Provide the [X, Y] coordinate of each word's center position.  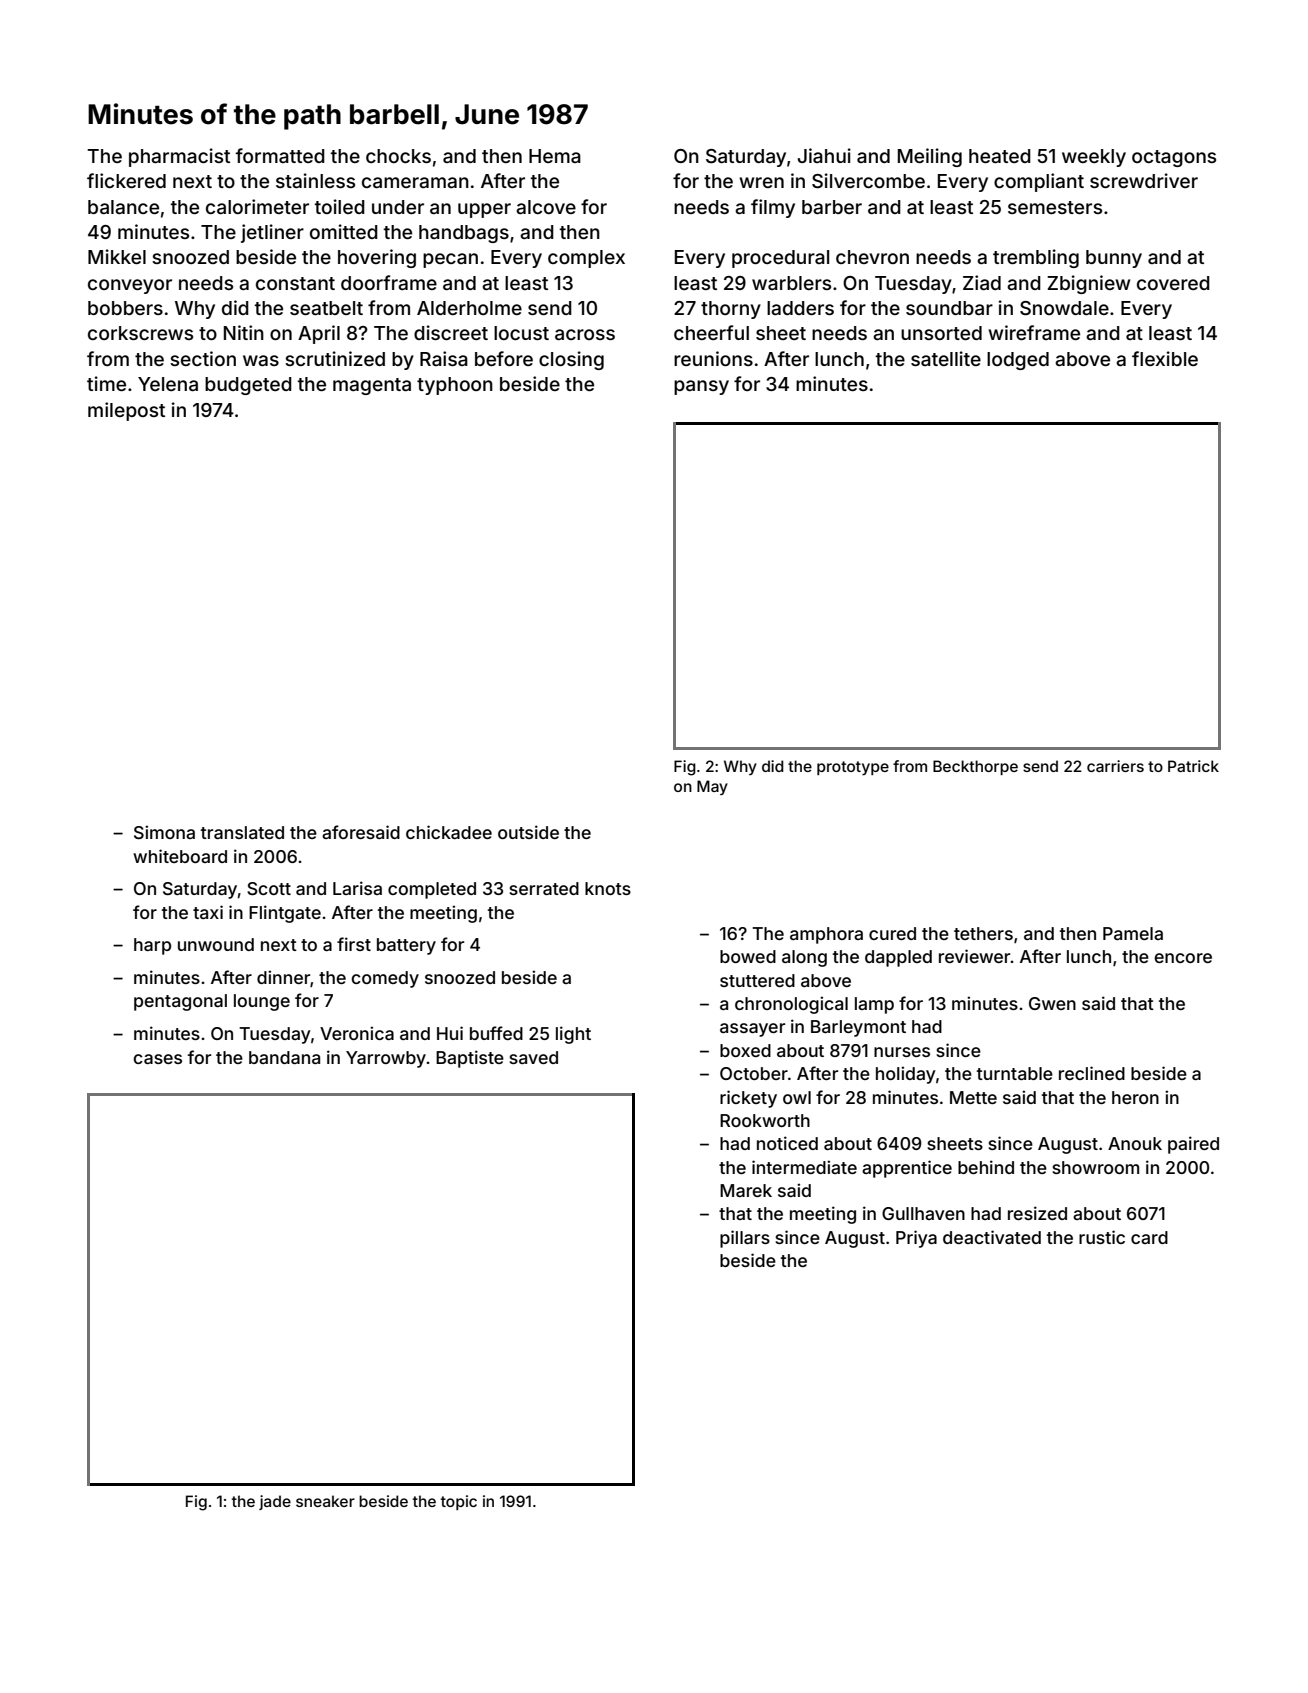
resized [1037, 1213]
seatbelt [326, 308]
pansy [701, 387]
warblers [791, 283]
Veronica [357, 1033]
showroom [1095, 1167]
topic [459, 1502]
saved [533, 1057]
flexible [1165, 358]
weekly [1094, 158]
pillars [745, 1239]
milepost [126, 411]
